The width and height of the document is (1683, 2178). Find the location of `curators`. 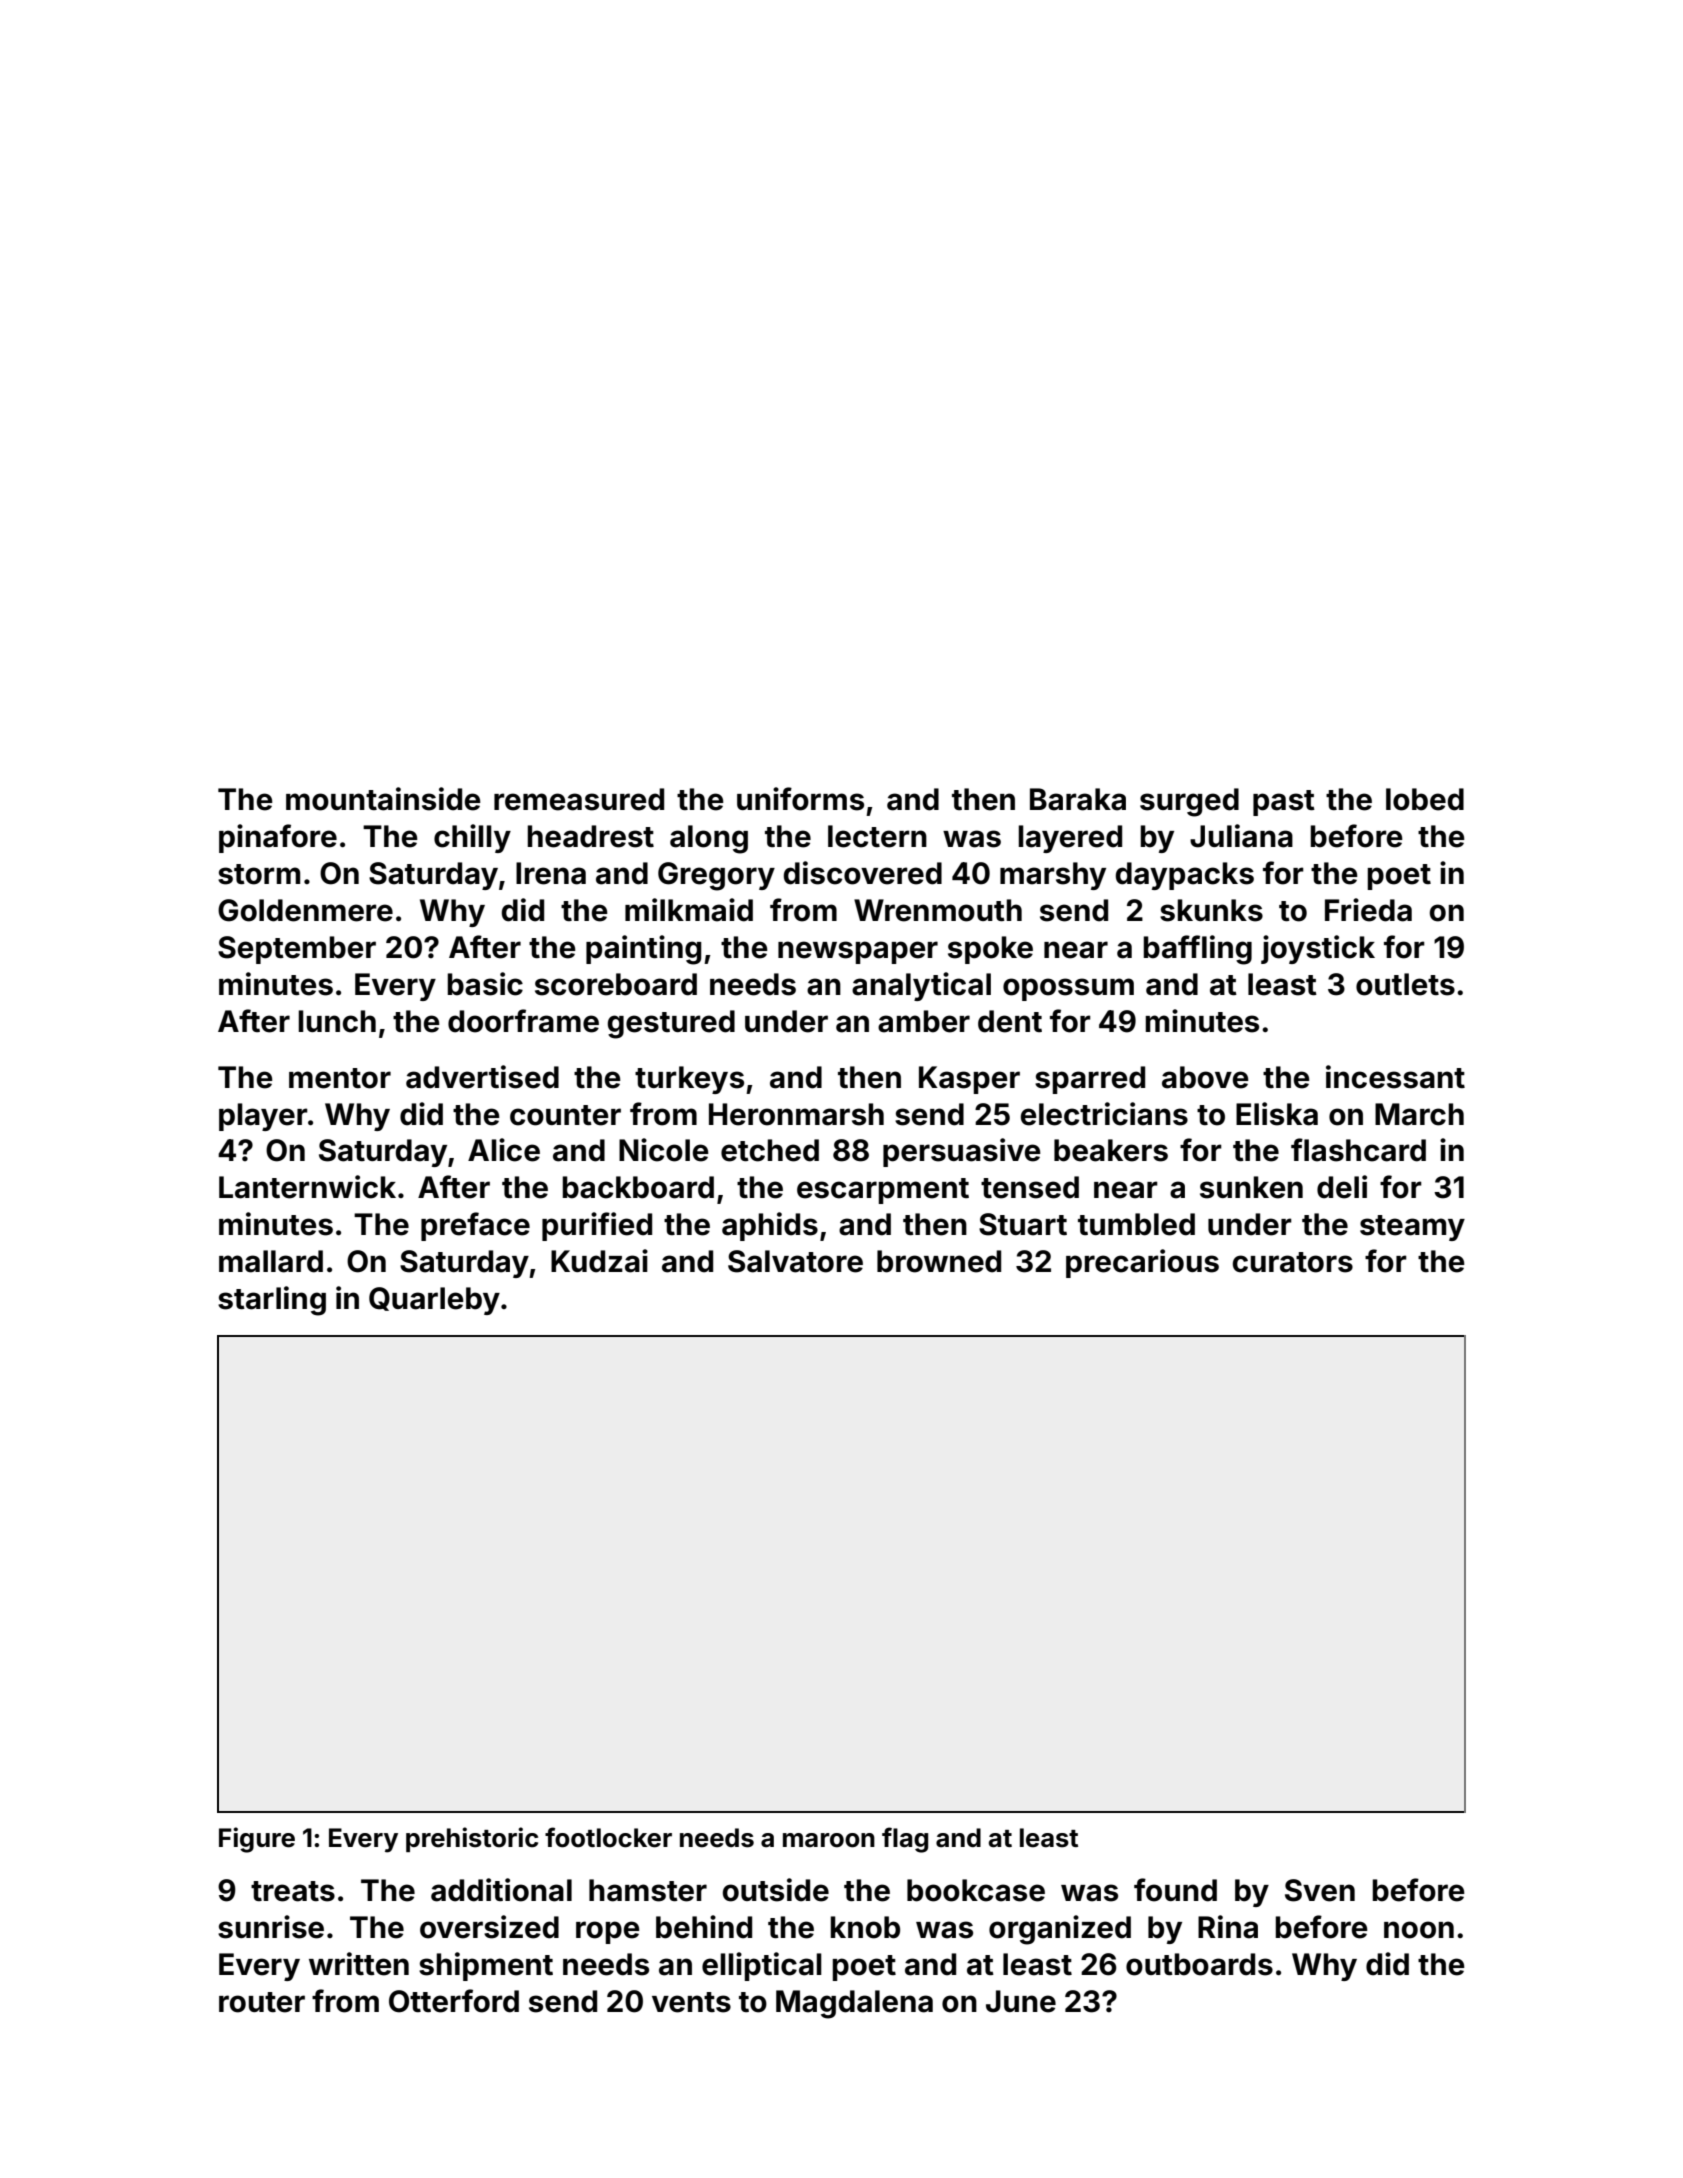

curators is located at coordinates (1293, 1262).
